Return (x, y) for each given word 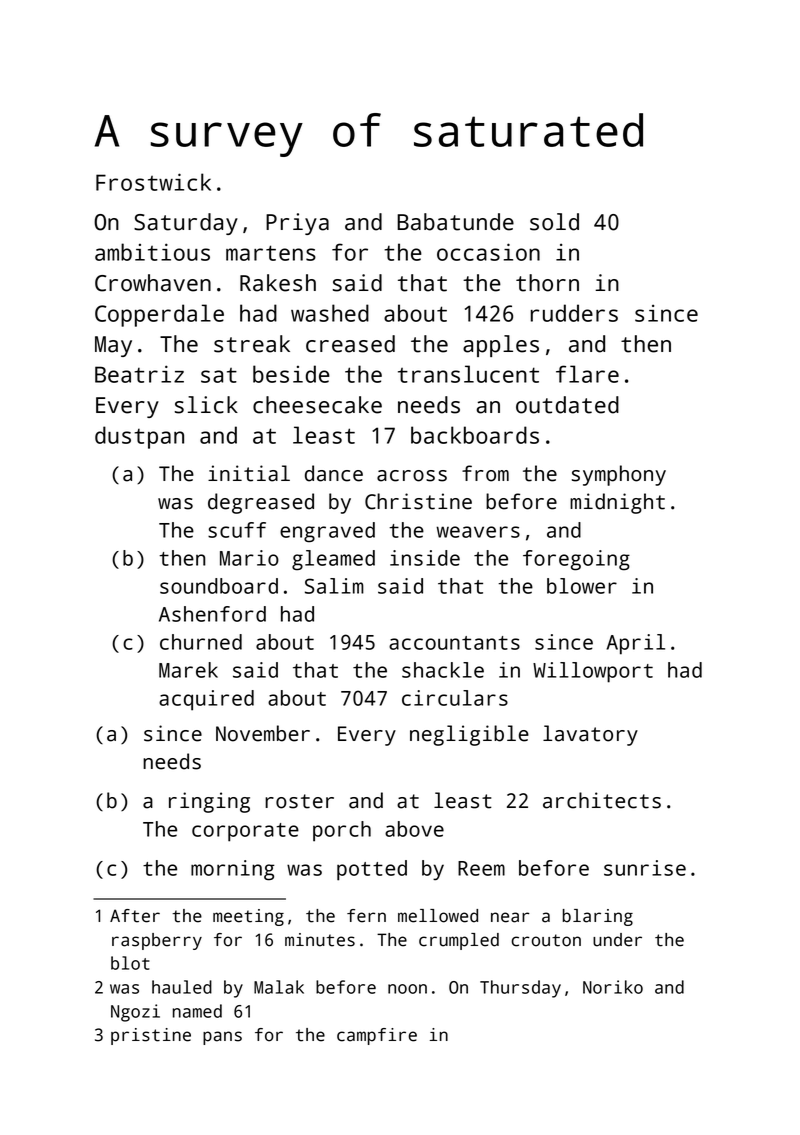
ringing (209, 802)
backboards (475, 435)
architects (602, 800)
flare (587, 374)
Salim (334, 586)
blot (130, 963)
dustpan (139, 437)
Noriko (613, 987)
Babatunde (455, 222)
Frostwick (153, 182)
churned (201, 642)
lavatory (590, 735)
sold (554, 222)
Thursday (520, 989)
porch (342, 831)
